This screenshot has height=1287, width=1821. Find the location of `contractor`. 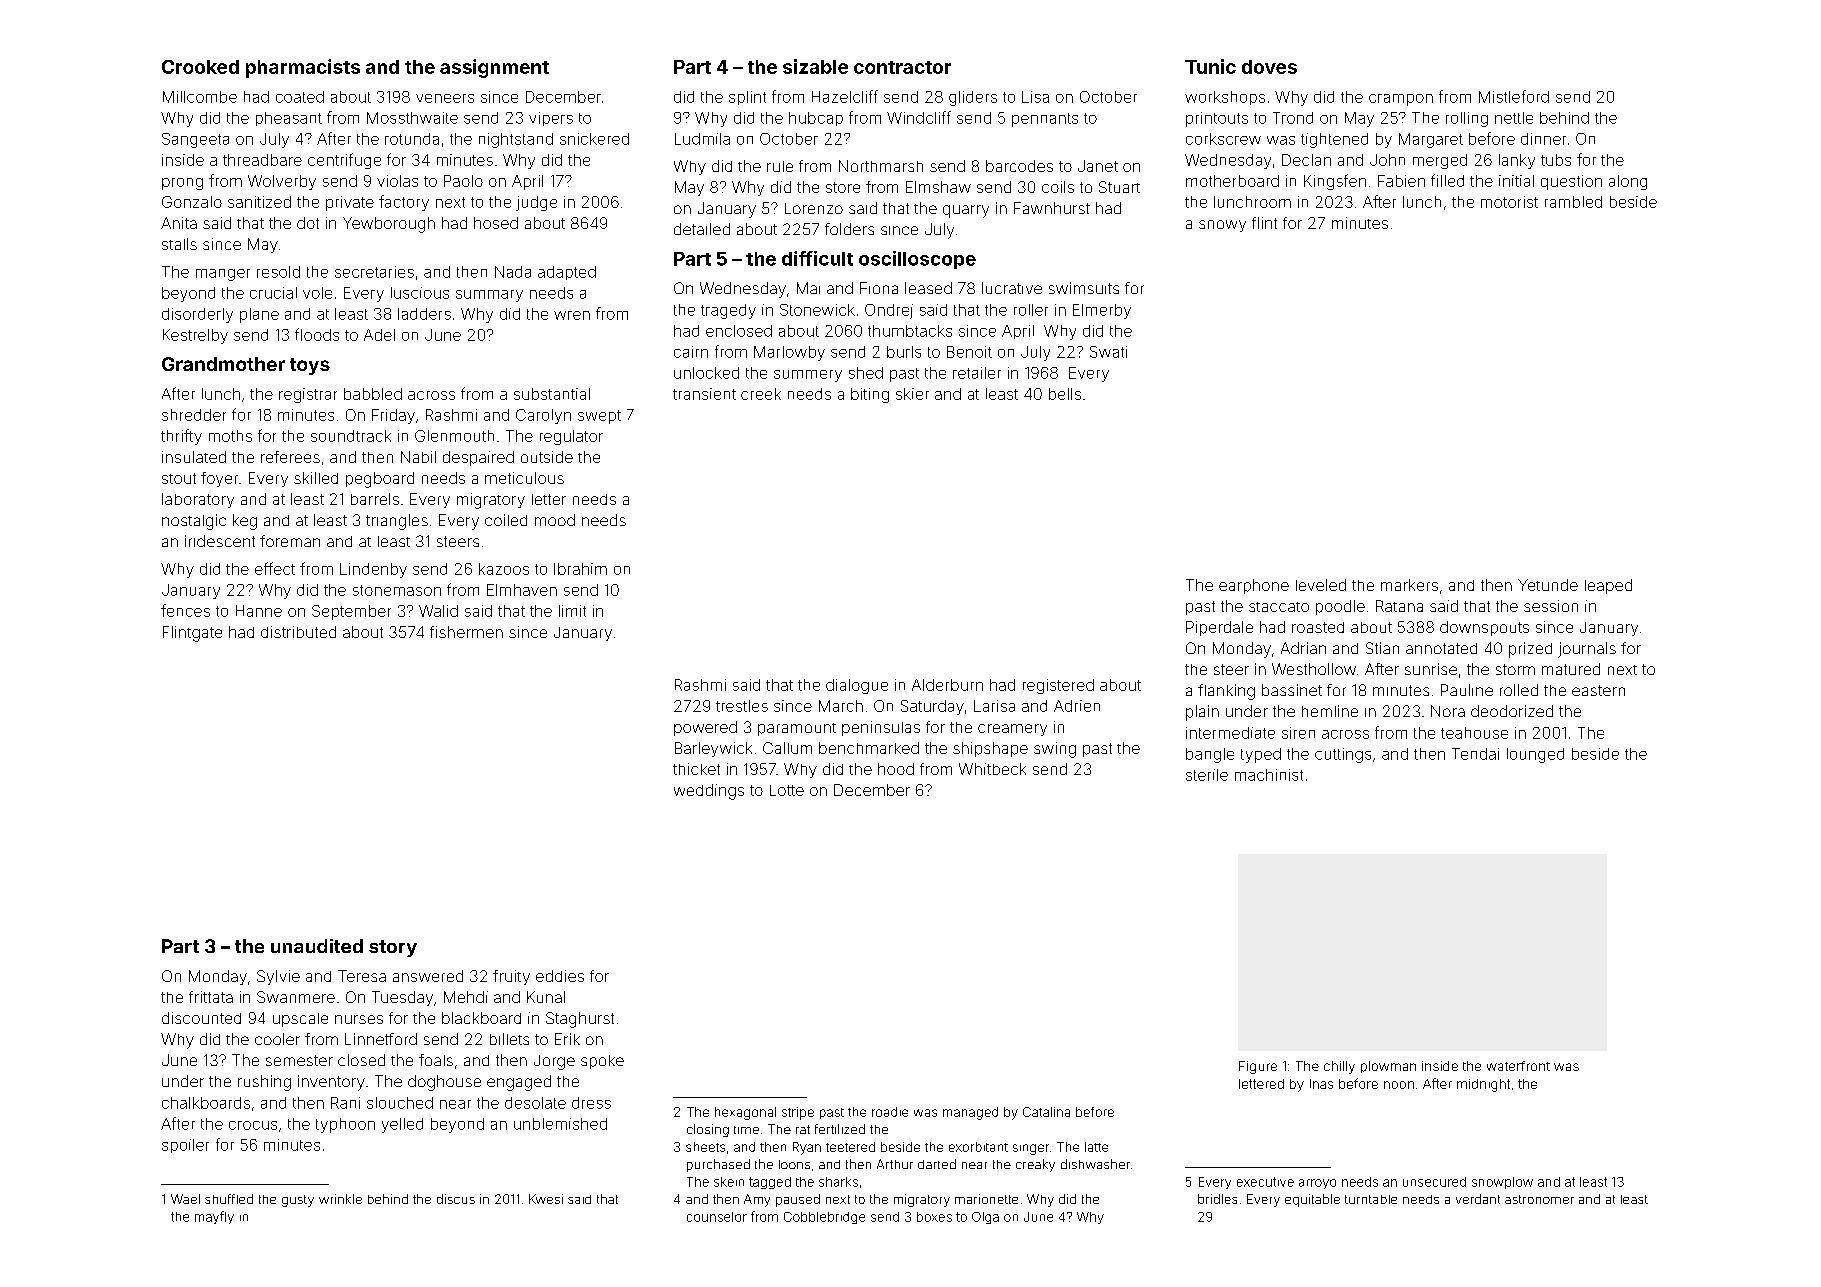

contractor is located at coordinates (902, 67).
